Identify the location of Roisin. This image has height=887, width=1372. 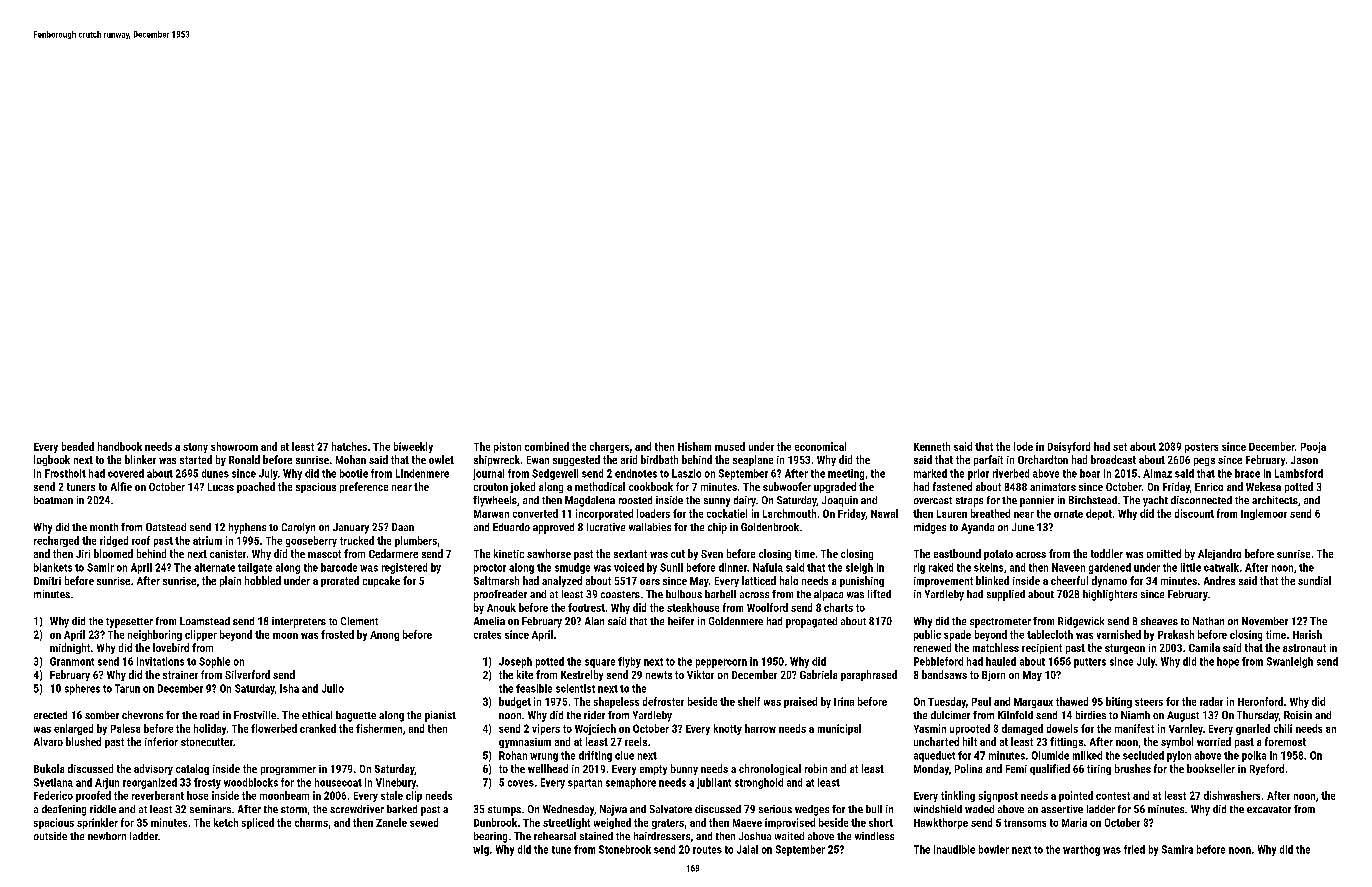
(1298, 715).
